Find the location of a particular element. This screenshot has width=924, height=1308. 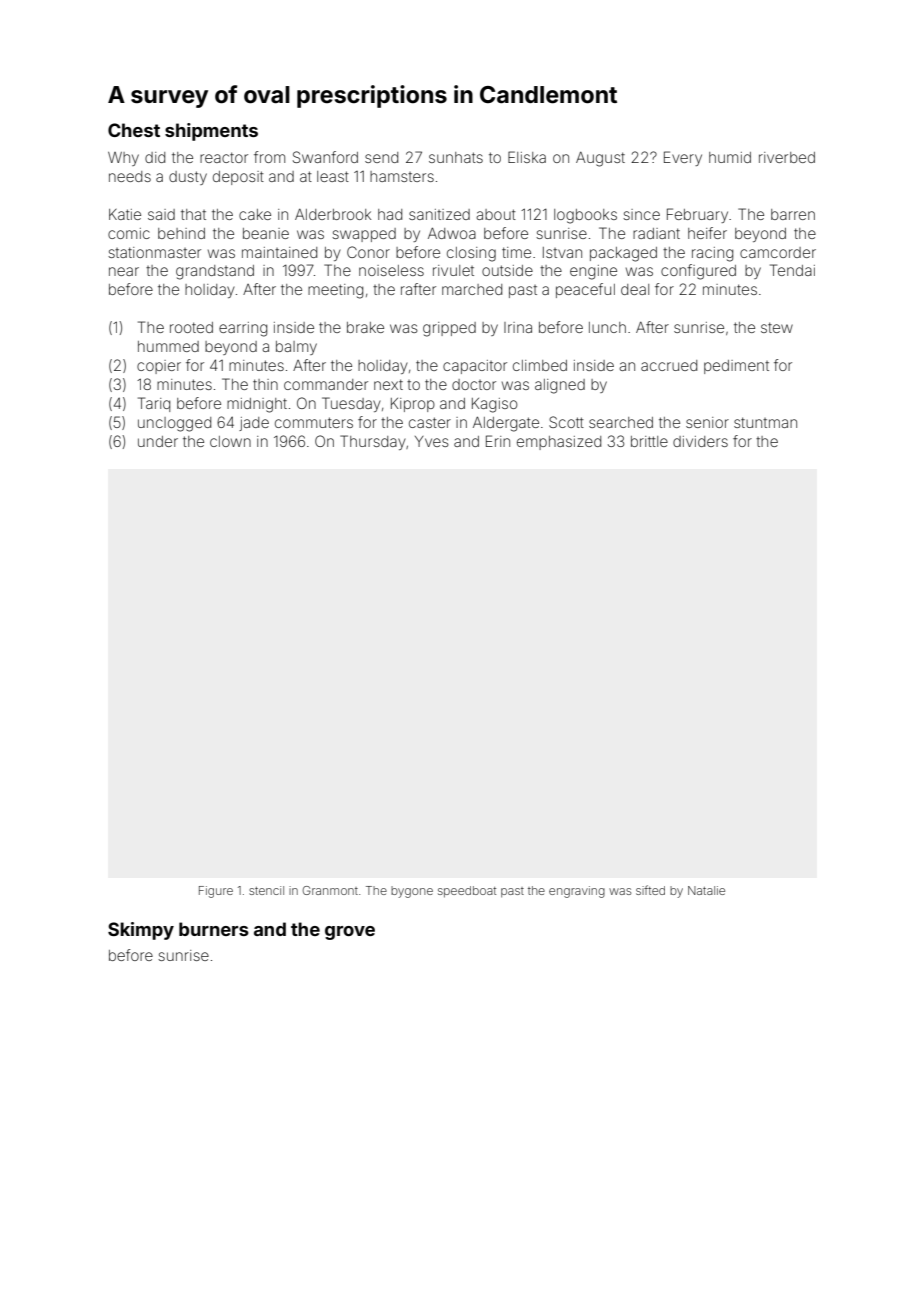

shipments is located at coordinates (211, 132).
